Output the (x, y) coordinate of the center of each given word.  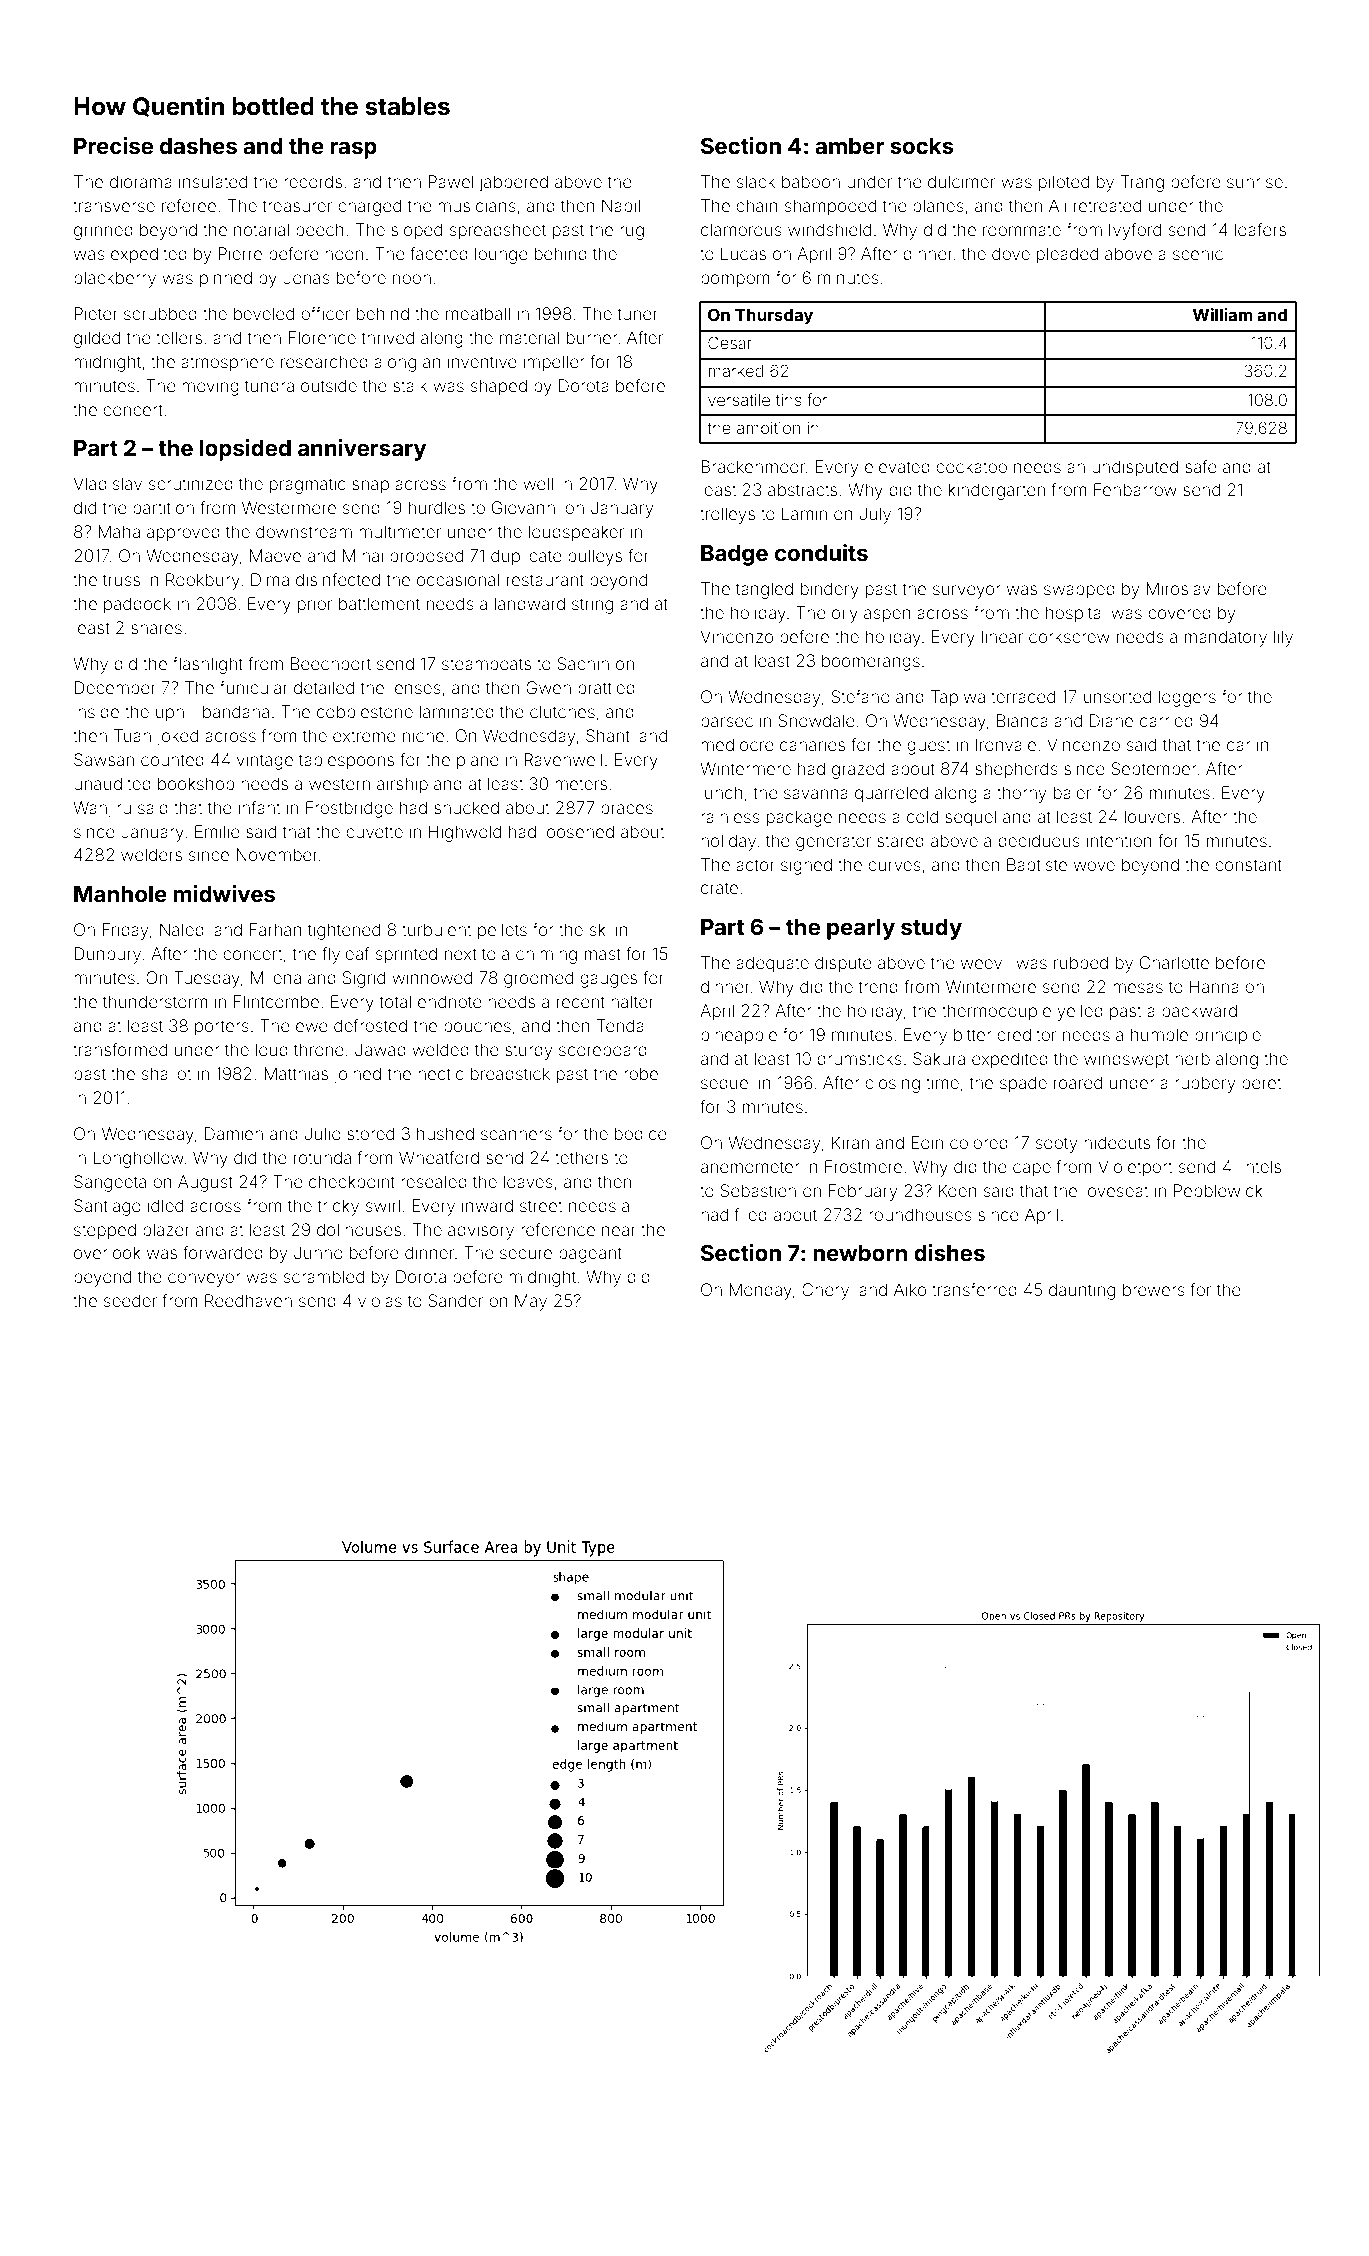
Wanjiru (102, 809)
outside (329, 385)
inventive (482, 361)
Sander (455, 1300)
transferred (974, 1289)
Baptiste (1037, 866)
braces (627, 807)
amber (849, 146)
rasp (353, 150)
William (1223, 314)
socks (922, 146)
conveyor (204, 1280)
